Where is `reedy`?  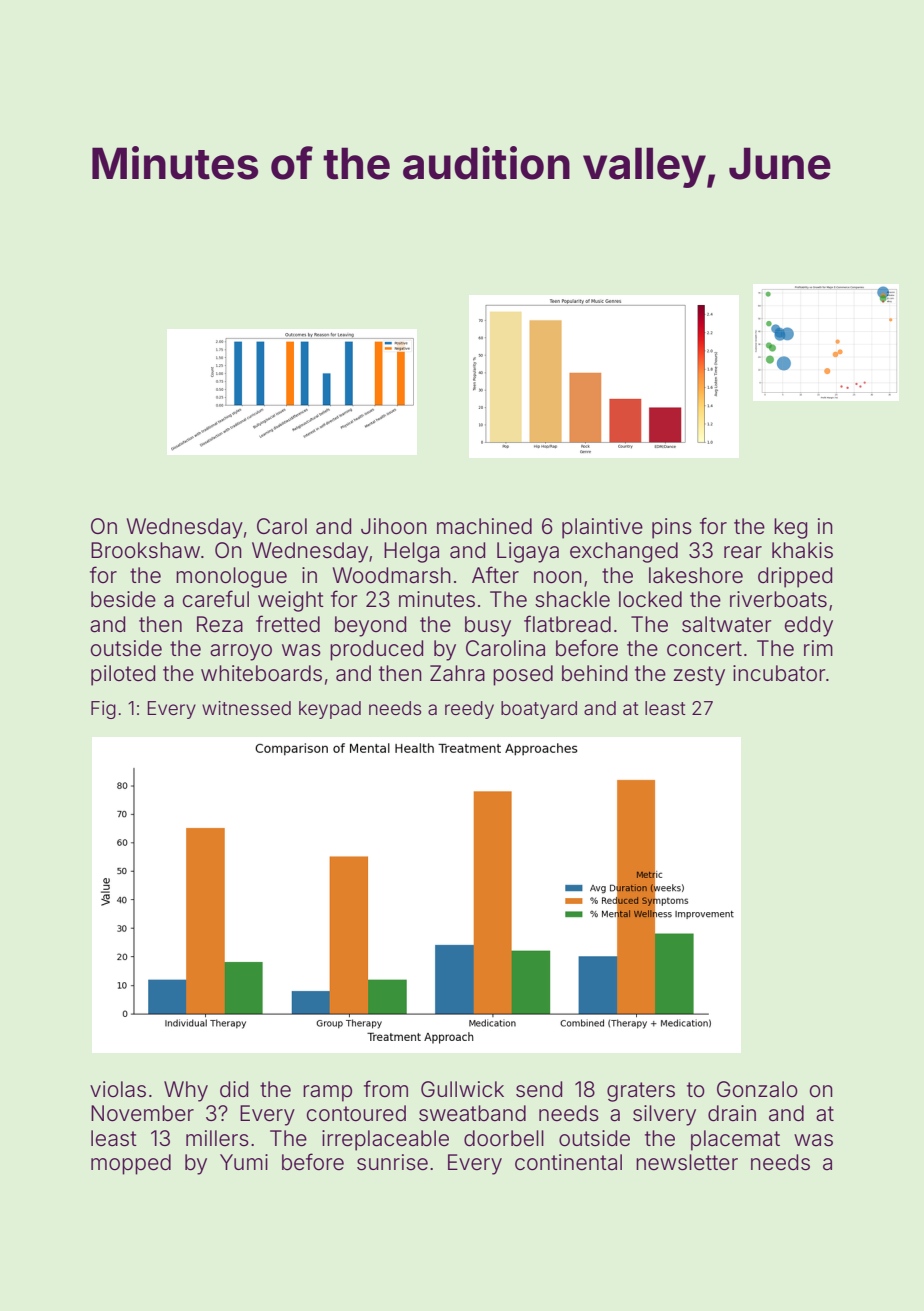 reedy is located at coordinates (469, 710).
